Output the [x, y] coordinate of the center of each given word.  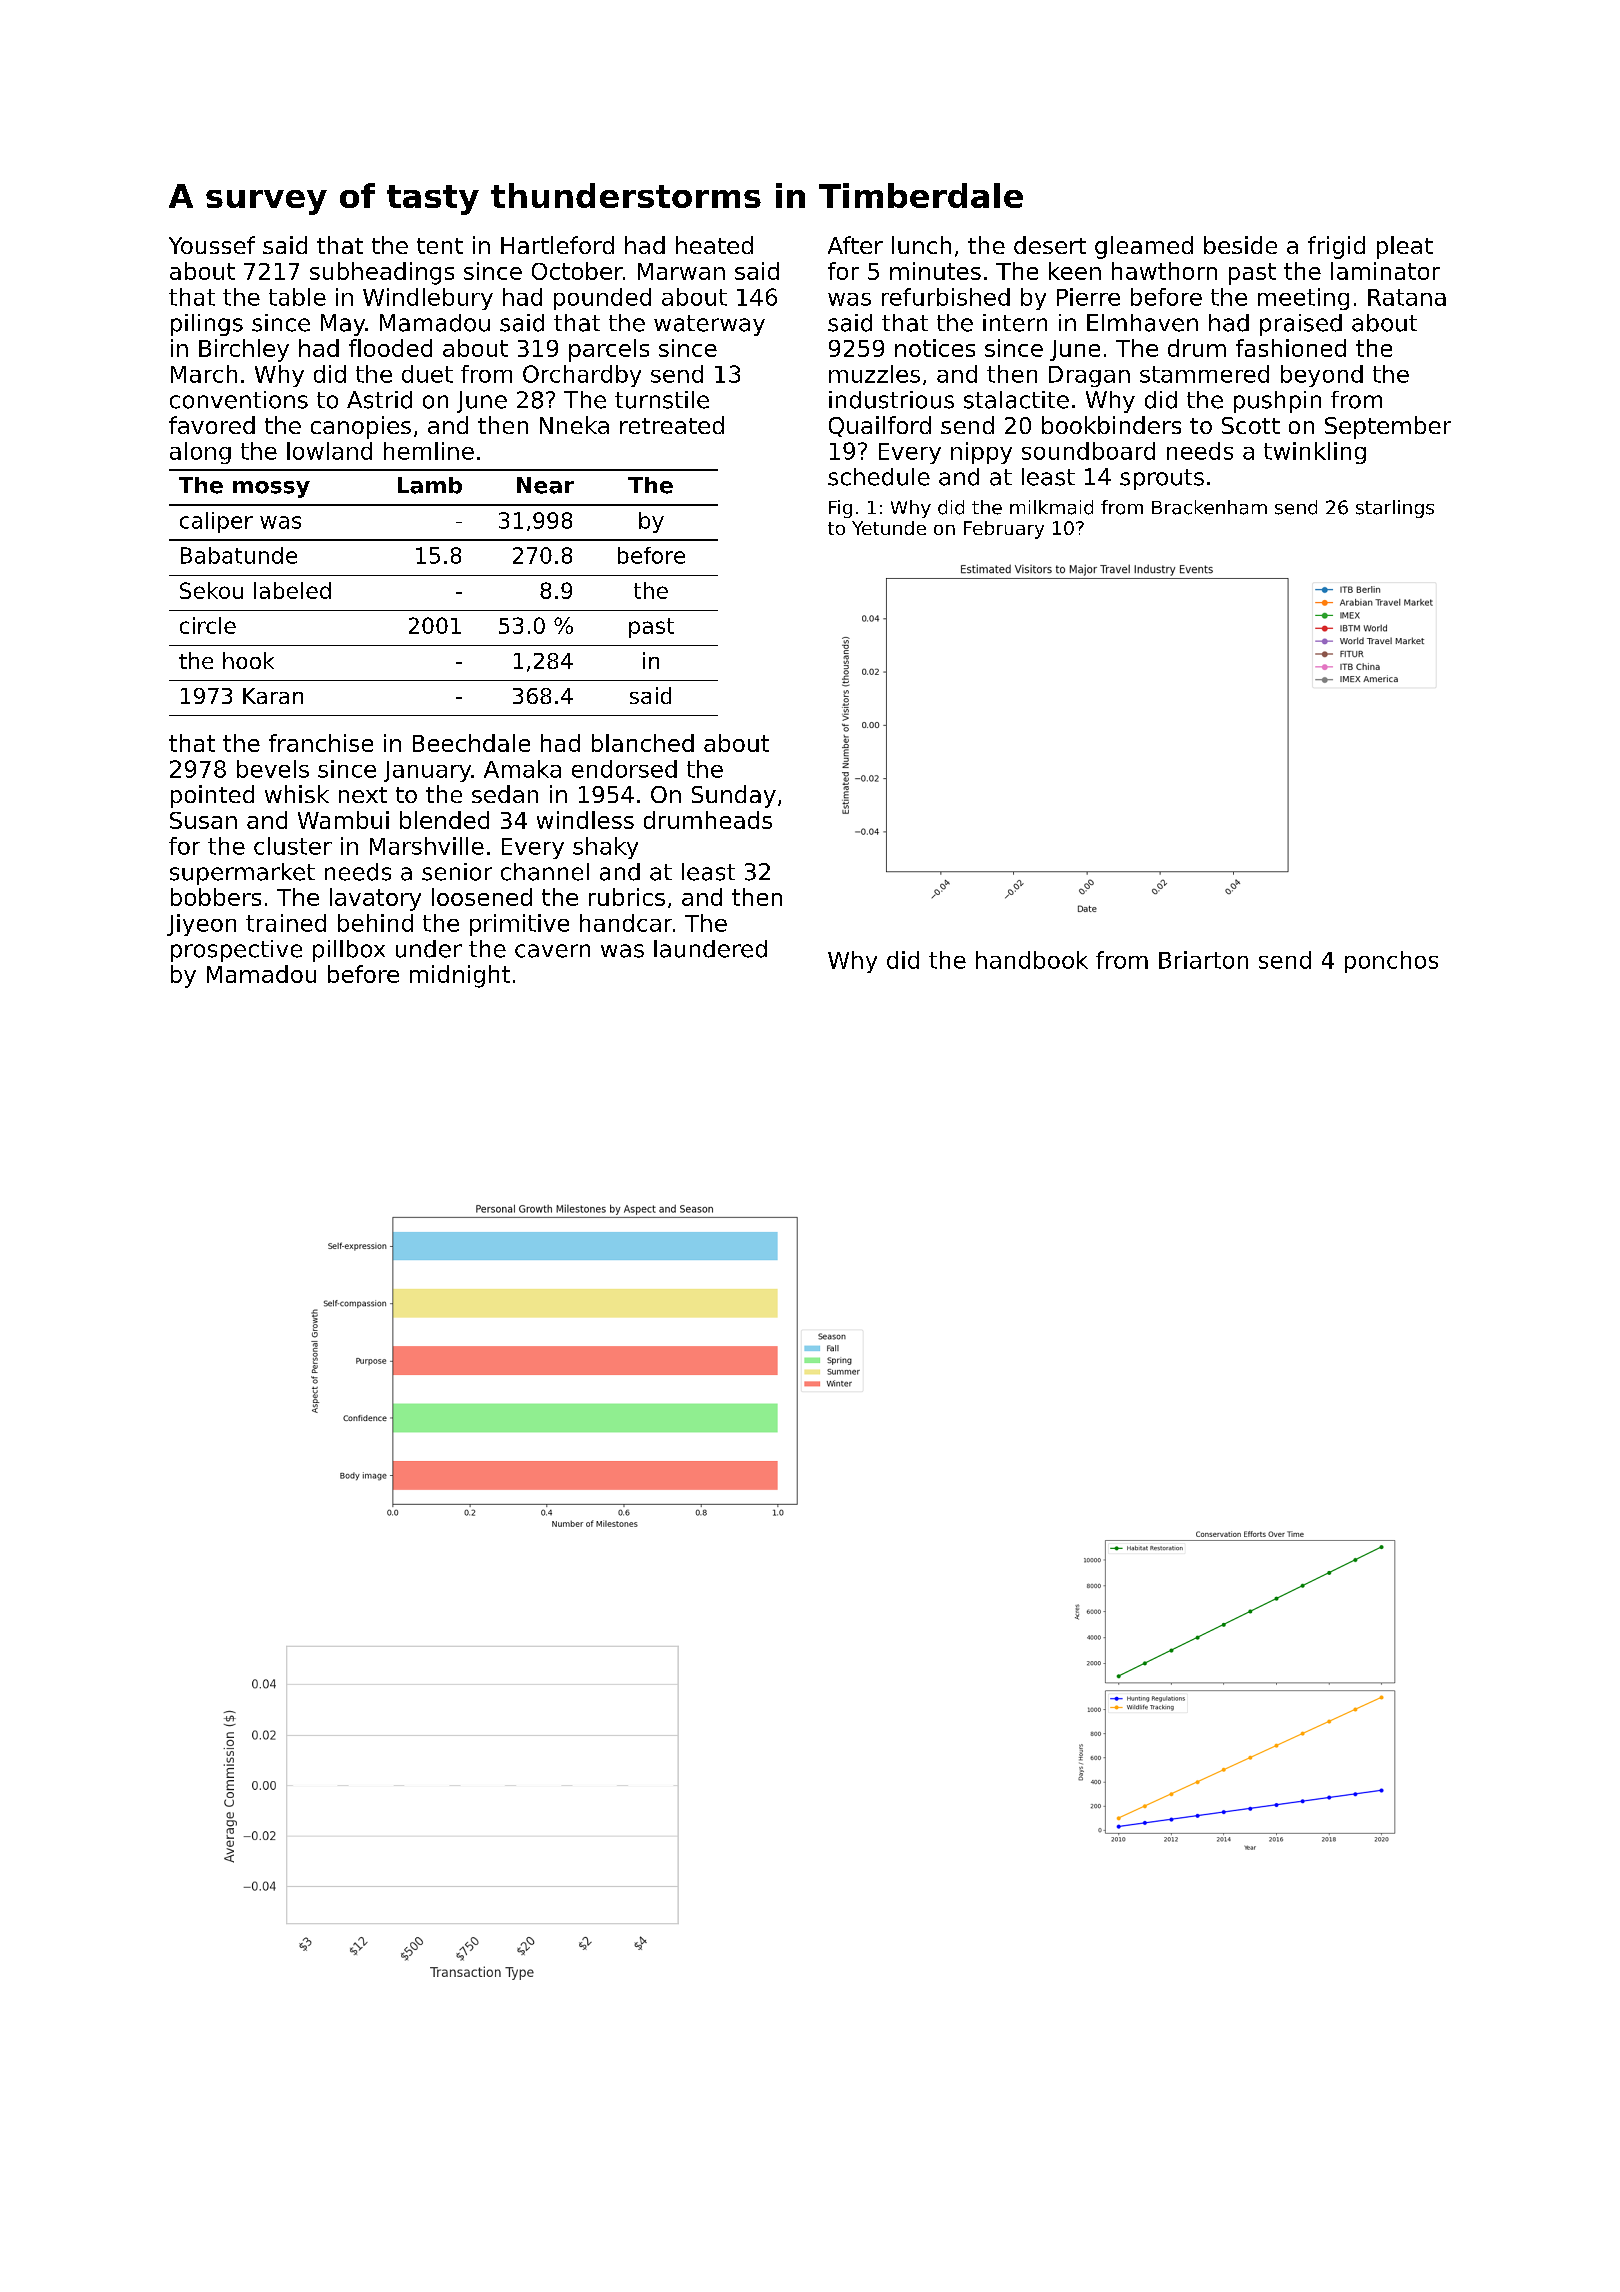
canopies [361, 427]
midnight [460, 976]
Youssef [212, 245]
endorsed [624, 769]
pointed [212, 796]
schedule [879, 477]
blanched [643, 743]
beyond [1322, 376]
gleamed [1144, 247]
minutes [935, 271]
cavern [552, 951]
